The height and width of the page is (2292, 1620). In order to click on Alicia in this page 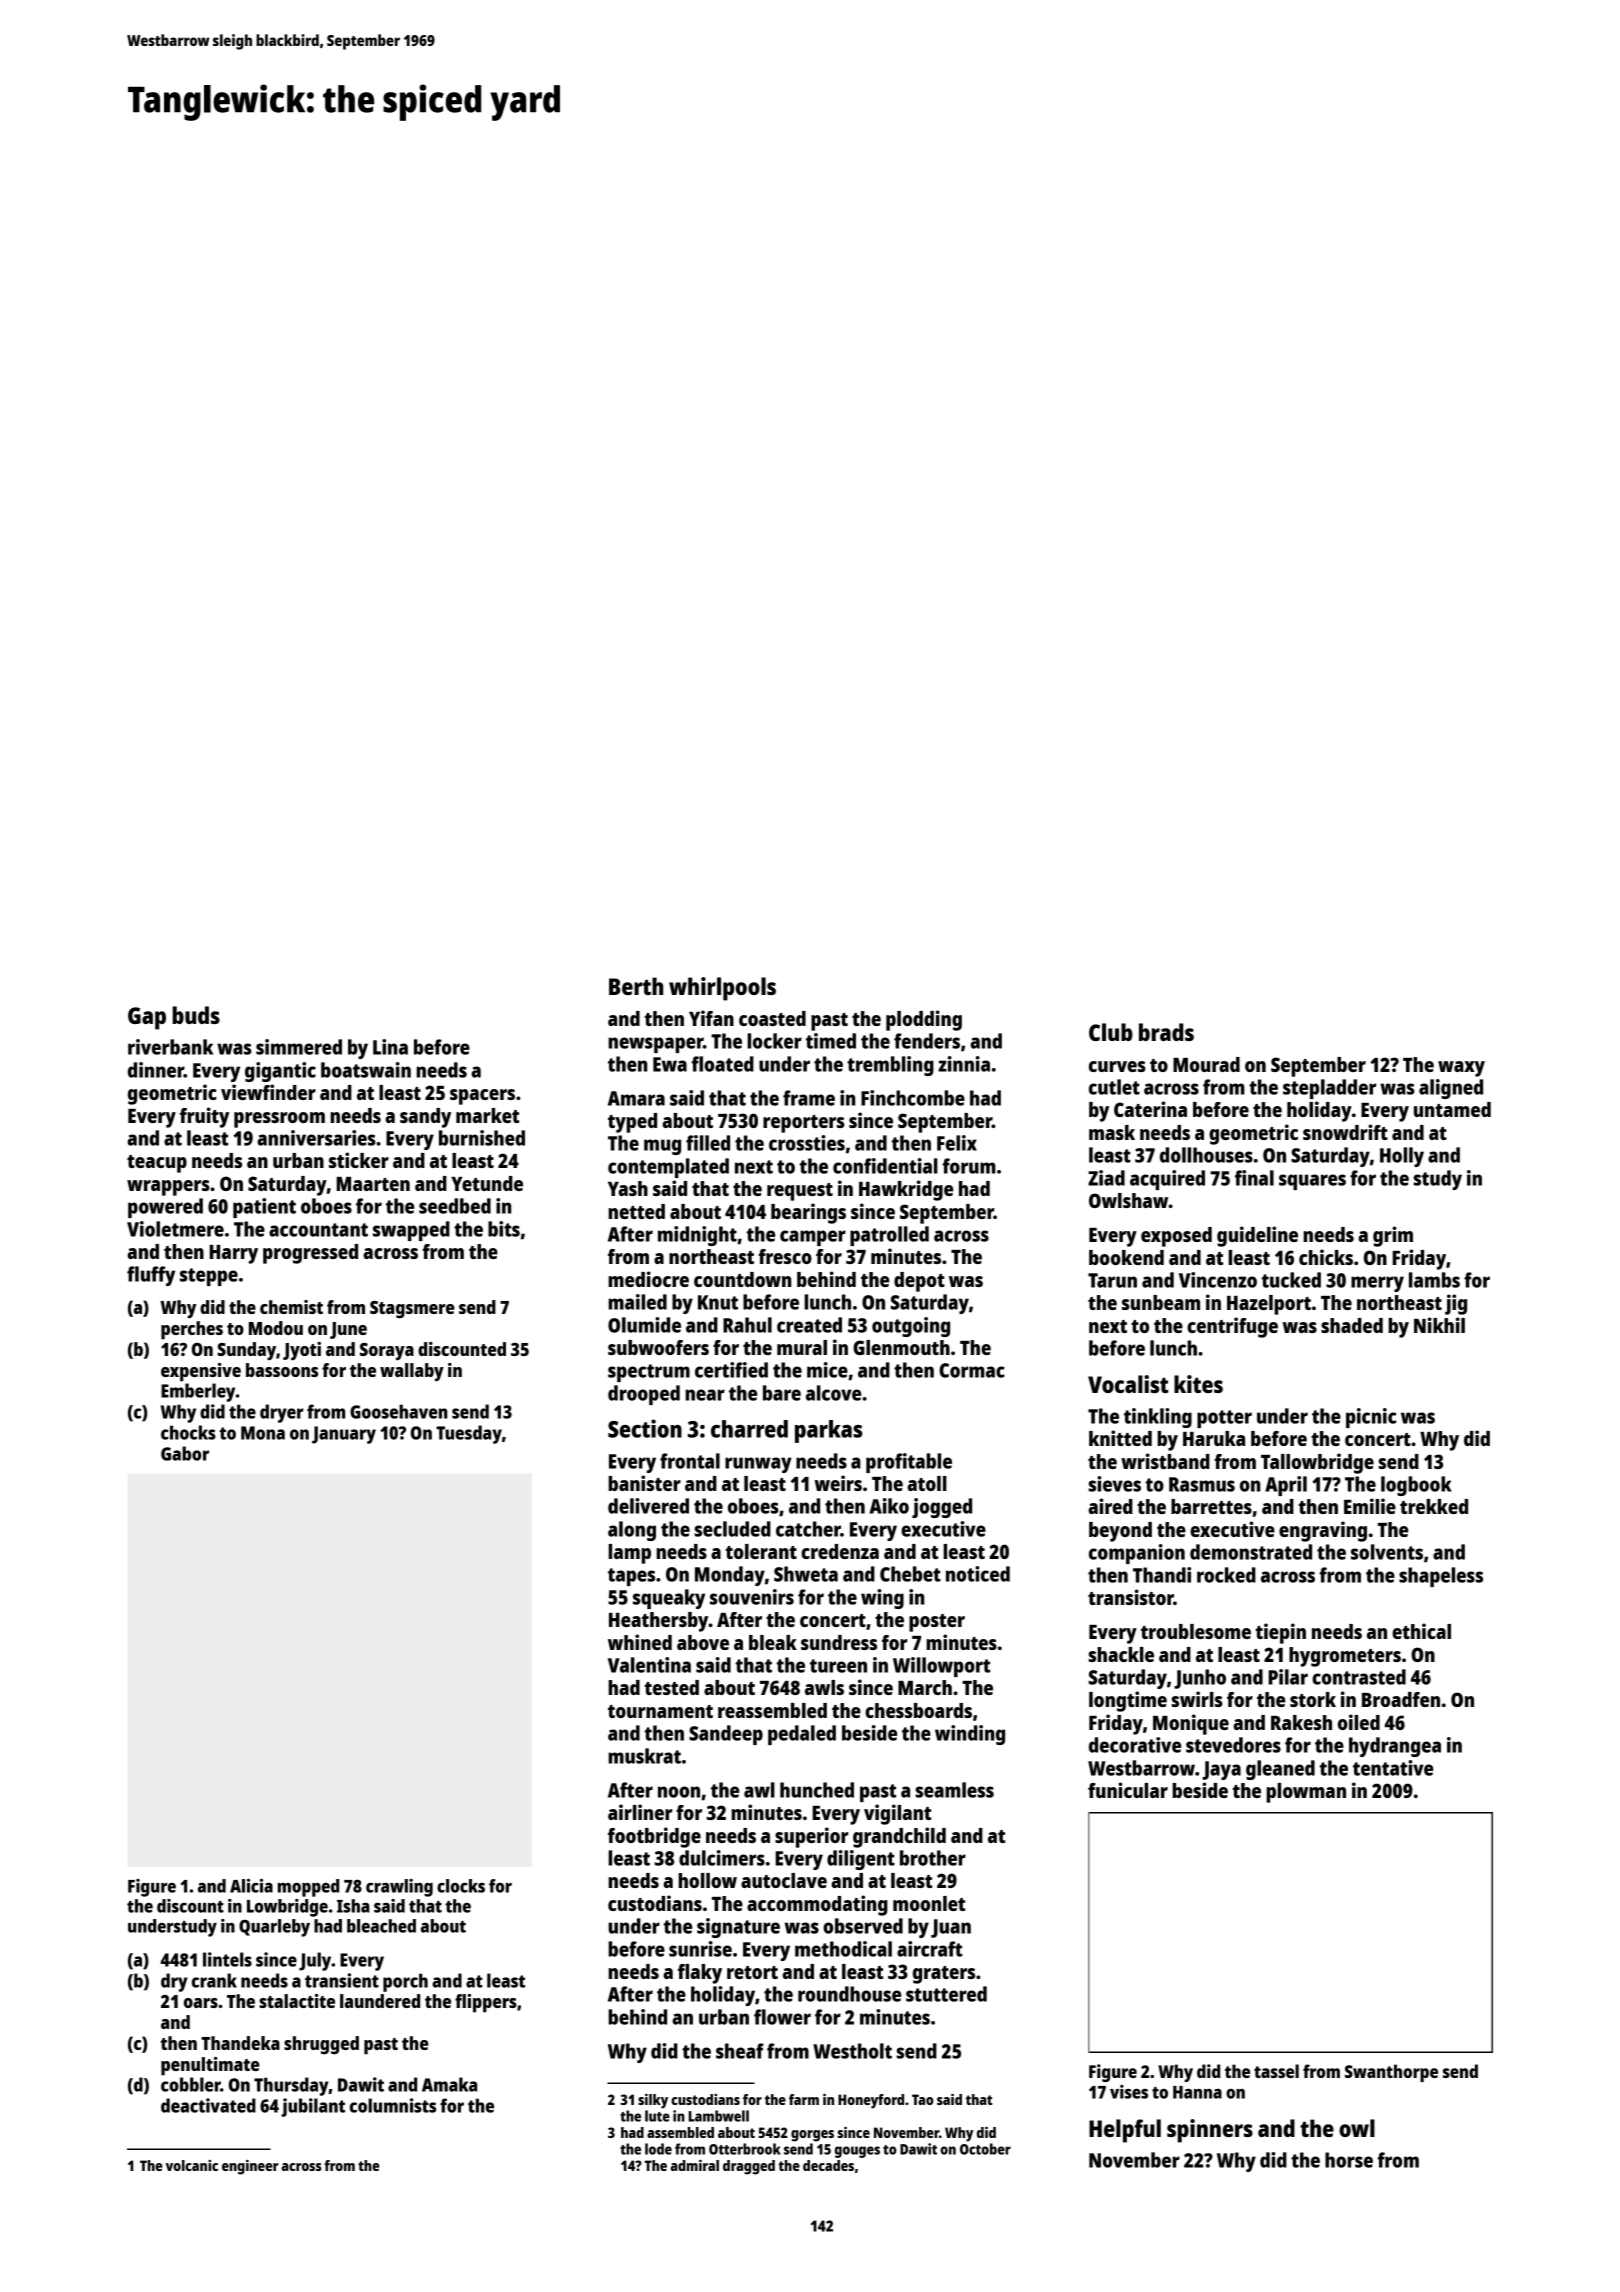, I will do `click(251, 1886)`.
